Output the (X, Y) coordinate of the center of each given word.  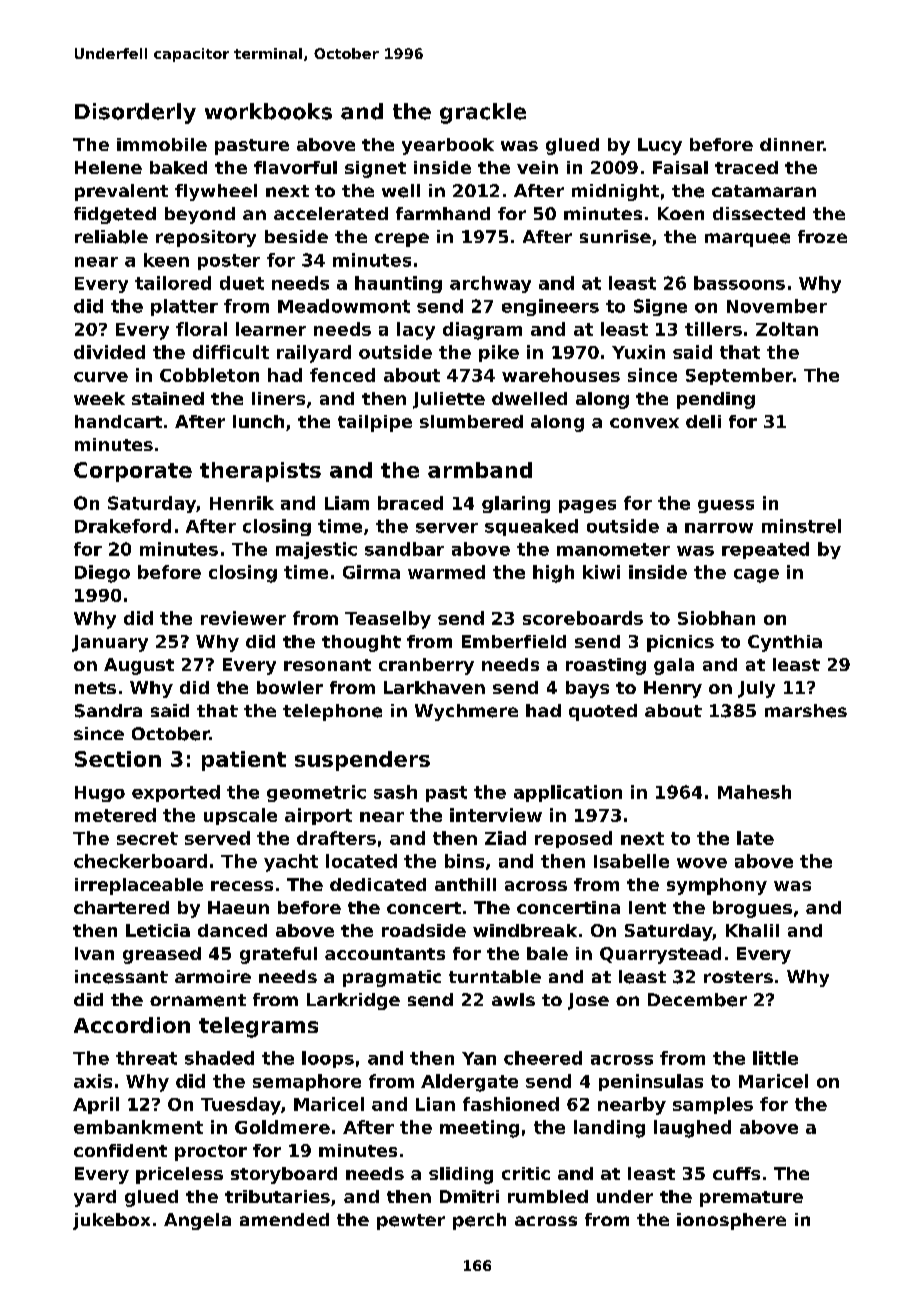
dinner (791, 144)
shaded (219, 1058)
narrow (719, 528)
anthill (465, 884)
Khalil (752, 930)
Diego (102, 574)
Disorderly (135, 113)
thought (361, 643)
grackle (483, 113)
